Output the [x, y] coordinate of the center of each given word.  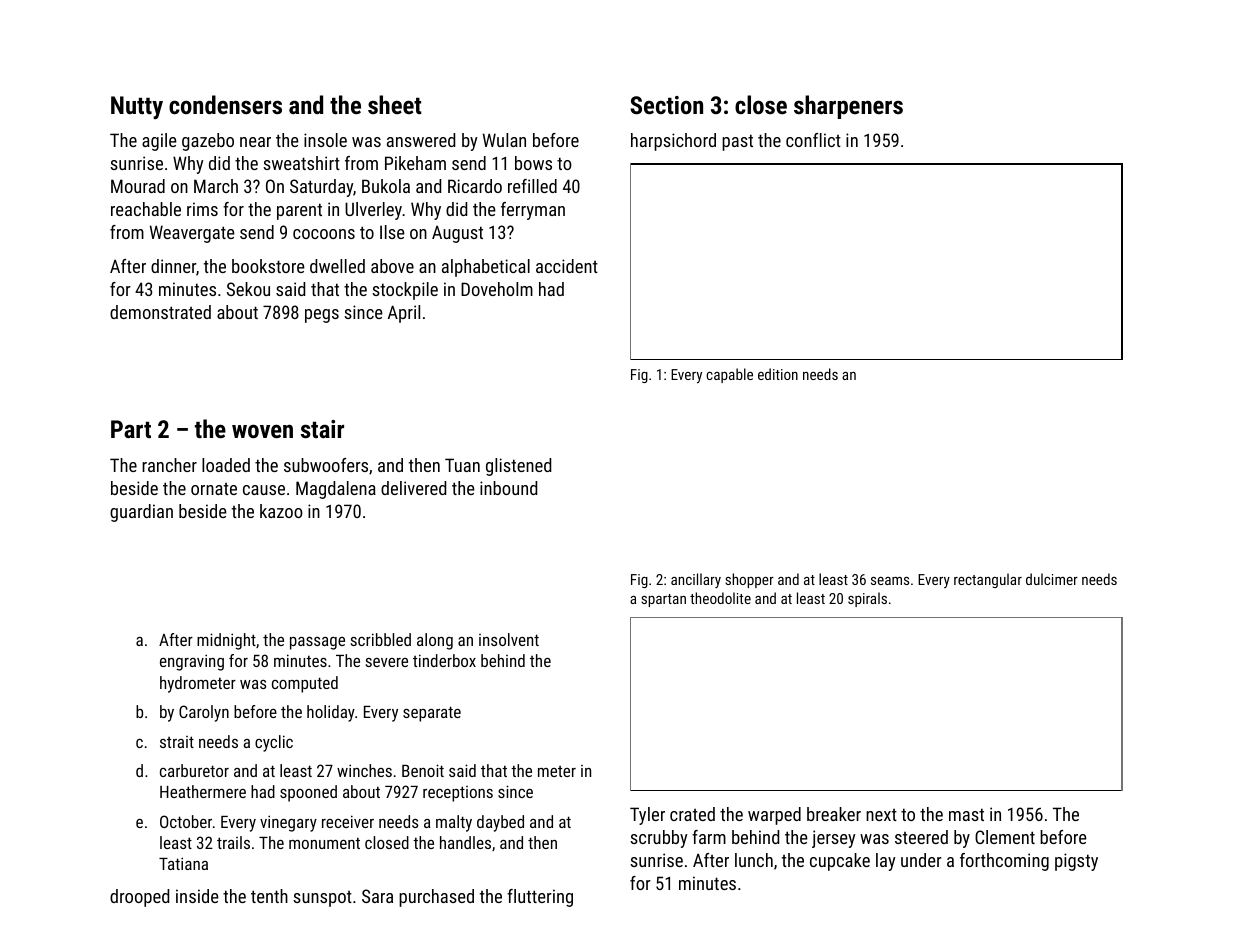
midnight [226, 641]
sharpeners [848, 107]
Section [666, 105]
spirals [867, 599]
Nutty [137, 107]
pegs [322, 316]
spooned [308, 793]
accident [567, 266]
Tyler [647, 816]
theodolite [720, 598]
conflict [813, 140]
